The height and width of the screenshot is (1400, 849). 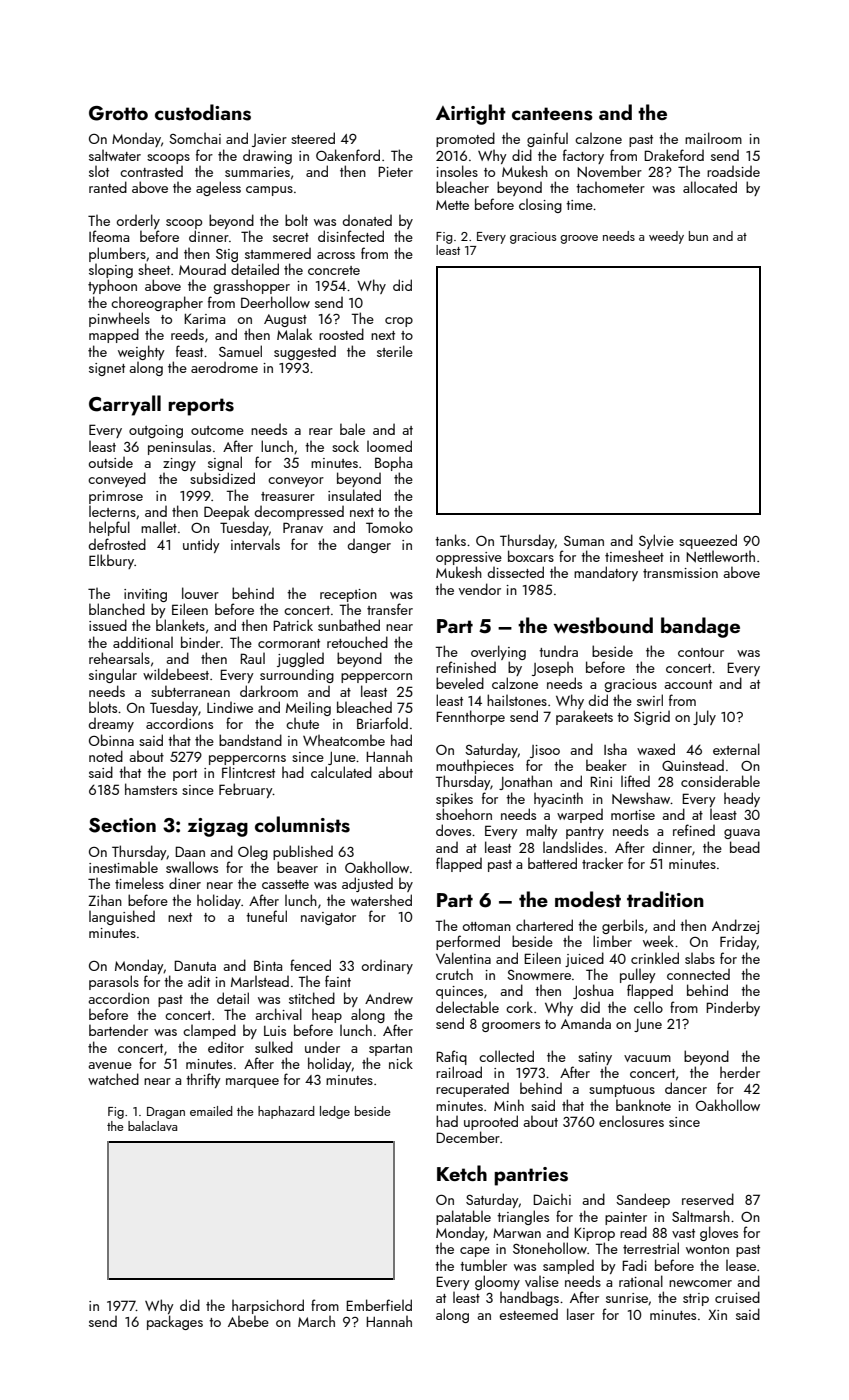 What do you see at coordinates (713, 138) in the screenshot?
I see `mailroom` at bounding box center [713, 138].
